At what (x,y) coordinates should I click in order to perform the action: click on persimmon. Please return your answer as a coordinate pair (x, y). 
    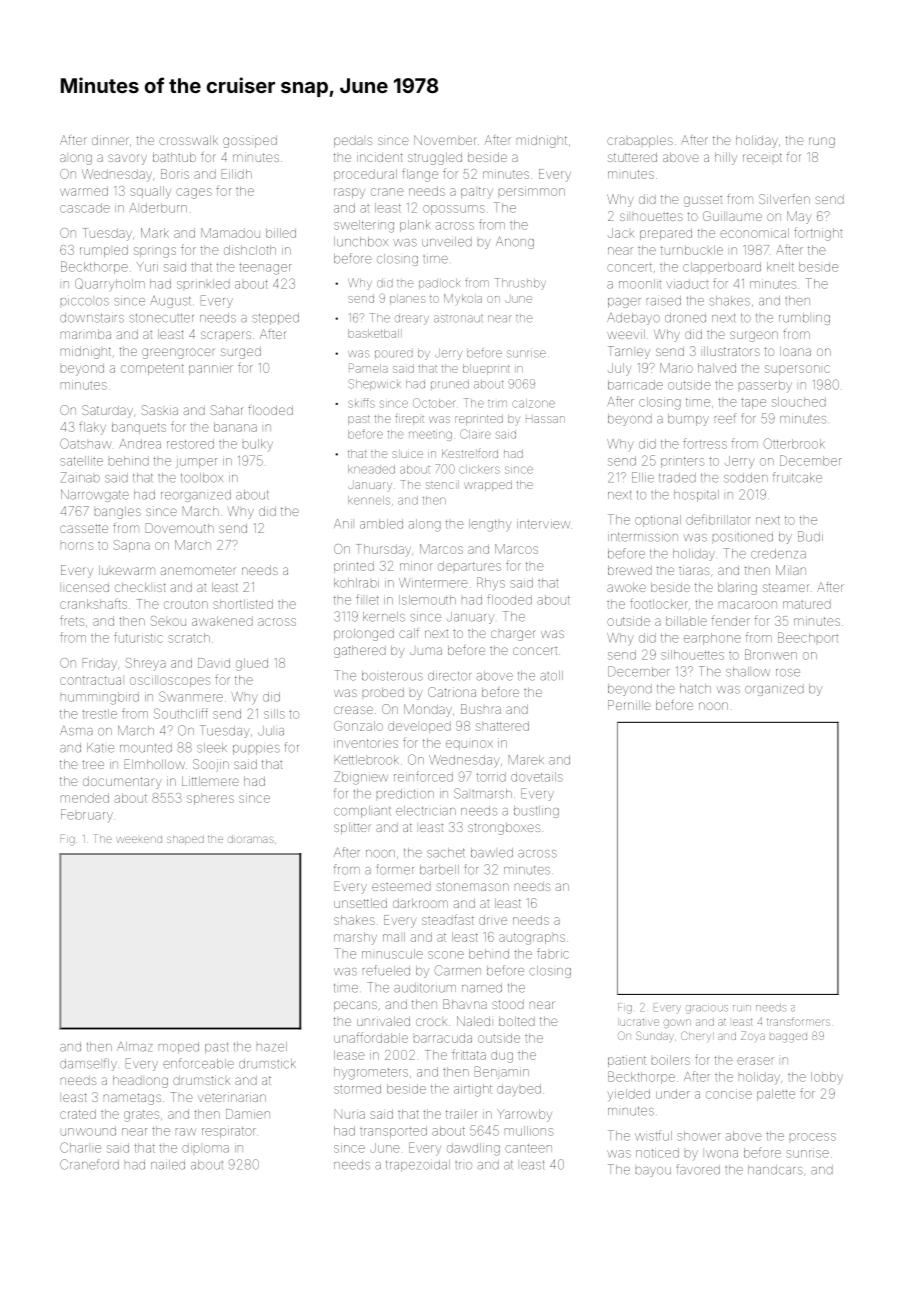
    Looking at the image, I should click on (532, 191).
